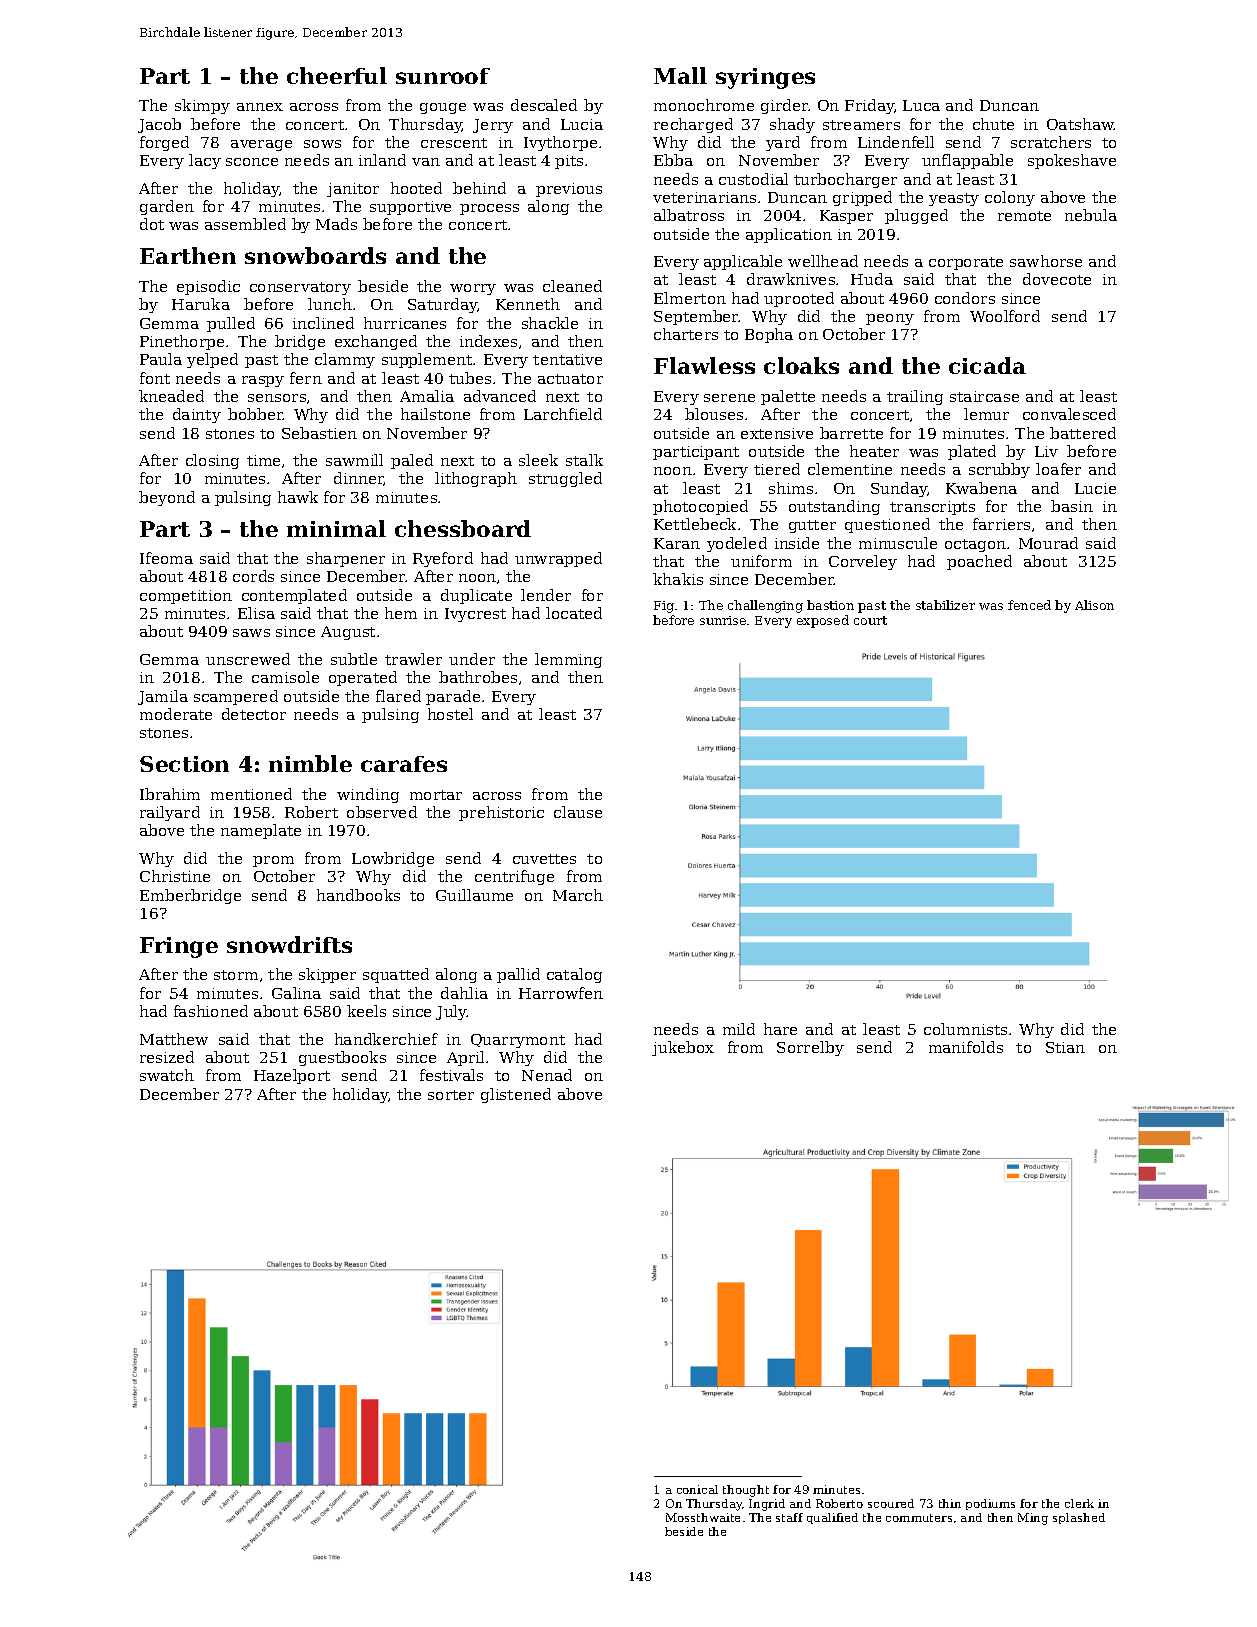 This document has width=1257, height=1627. Describe the element at coordinates (703, 1517) in the document. I see `Mossthwaite` at that location.
